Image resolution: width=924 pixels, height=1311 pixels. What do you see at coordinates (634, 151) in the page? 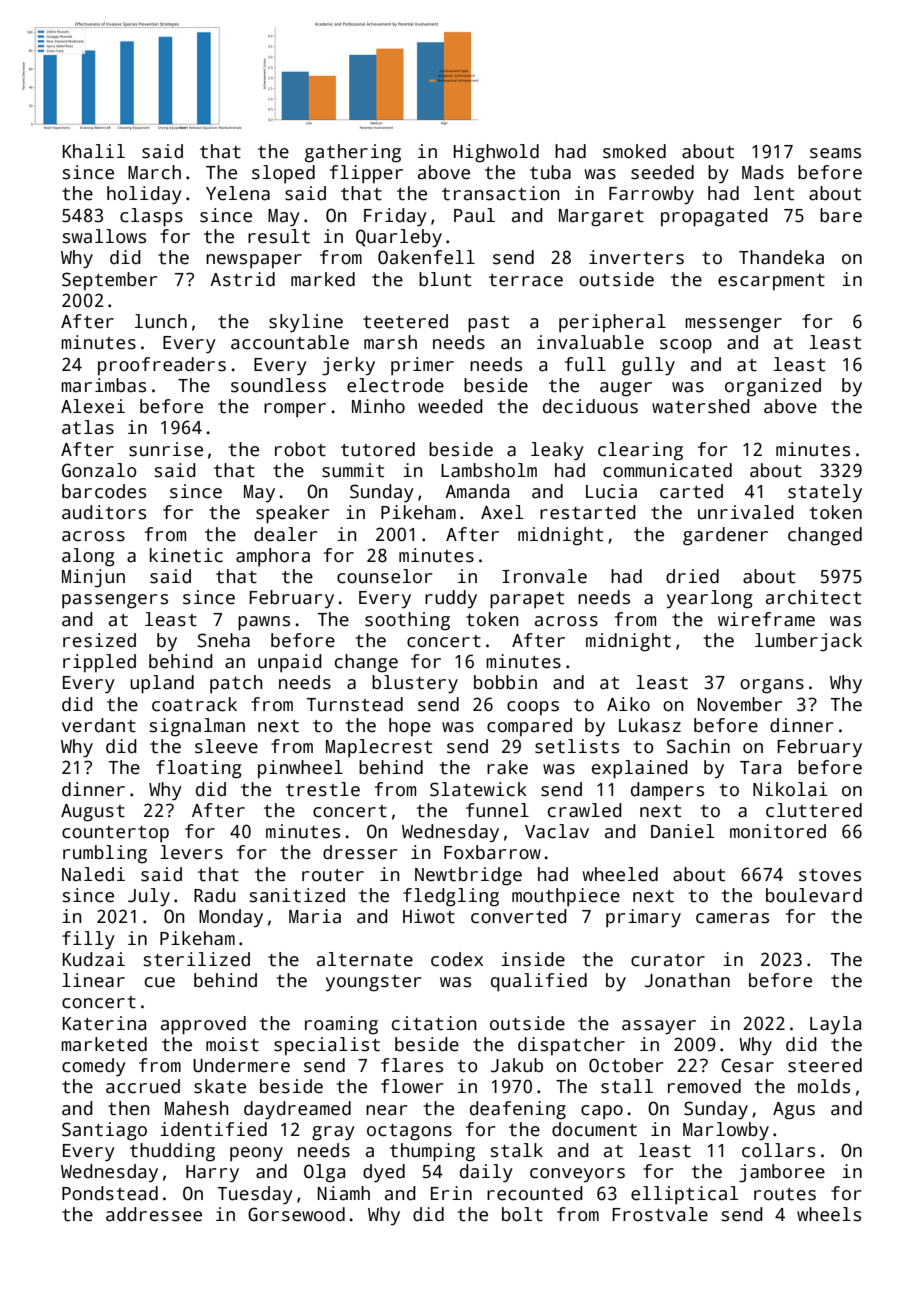
I see `smoked` at bounding box center [634, 151].
